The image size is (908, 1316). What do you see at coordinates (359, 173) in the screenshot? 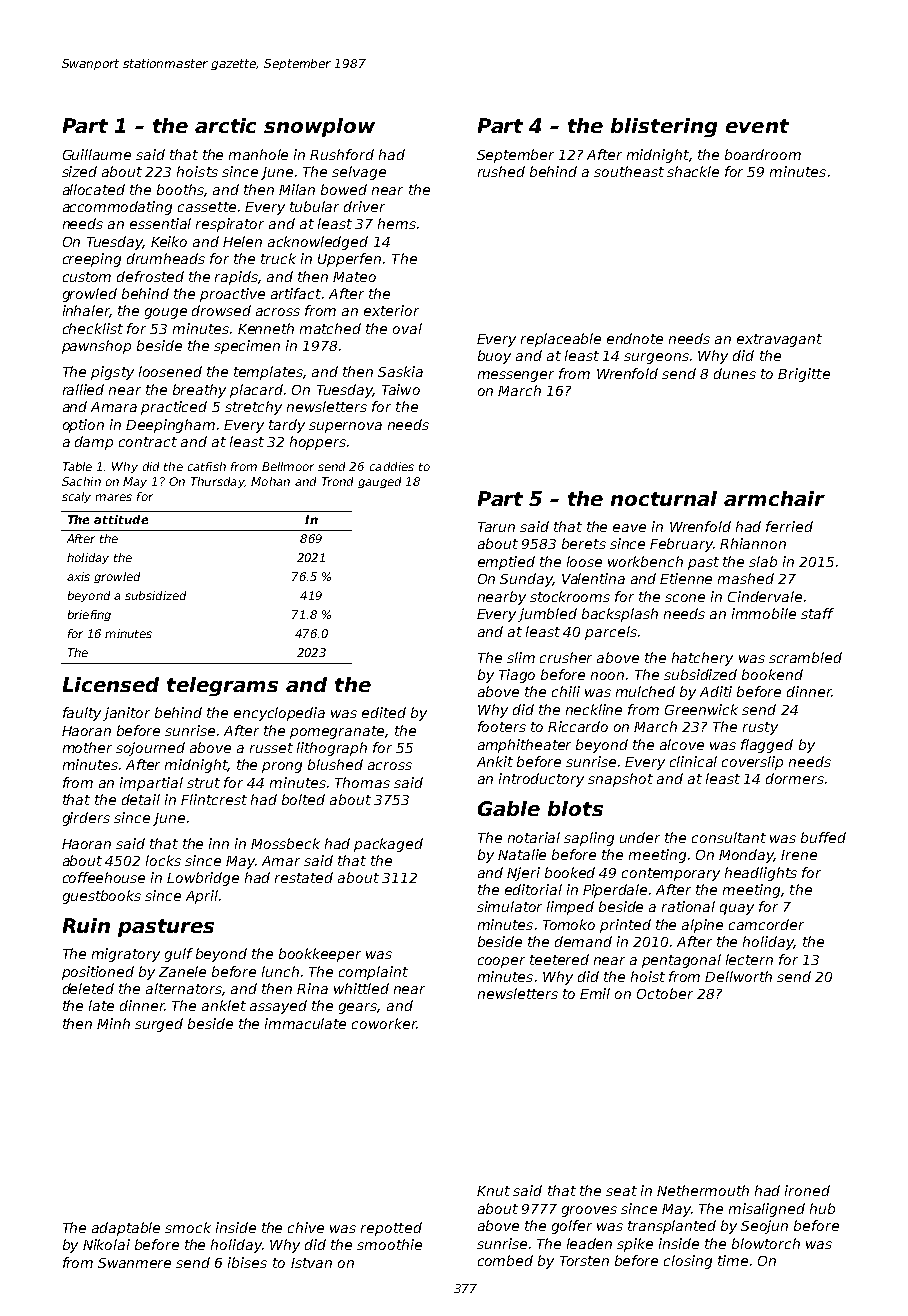
I see `selvage` at bounding box center [359, 173].
